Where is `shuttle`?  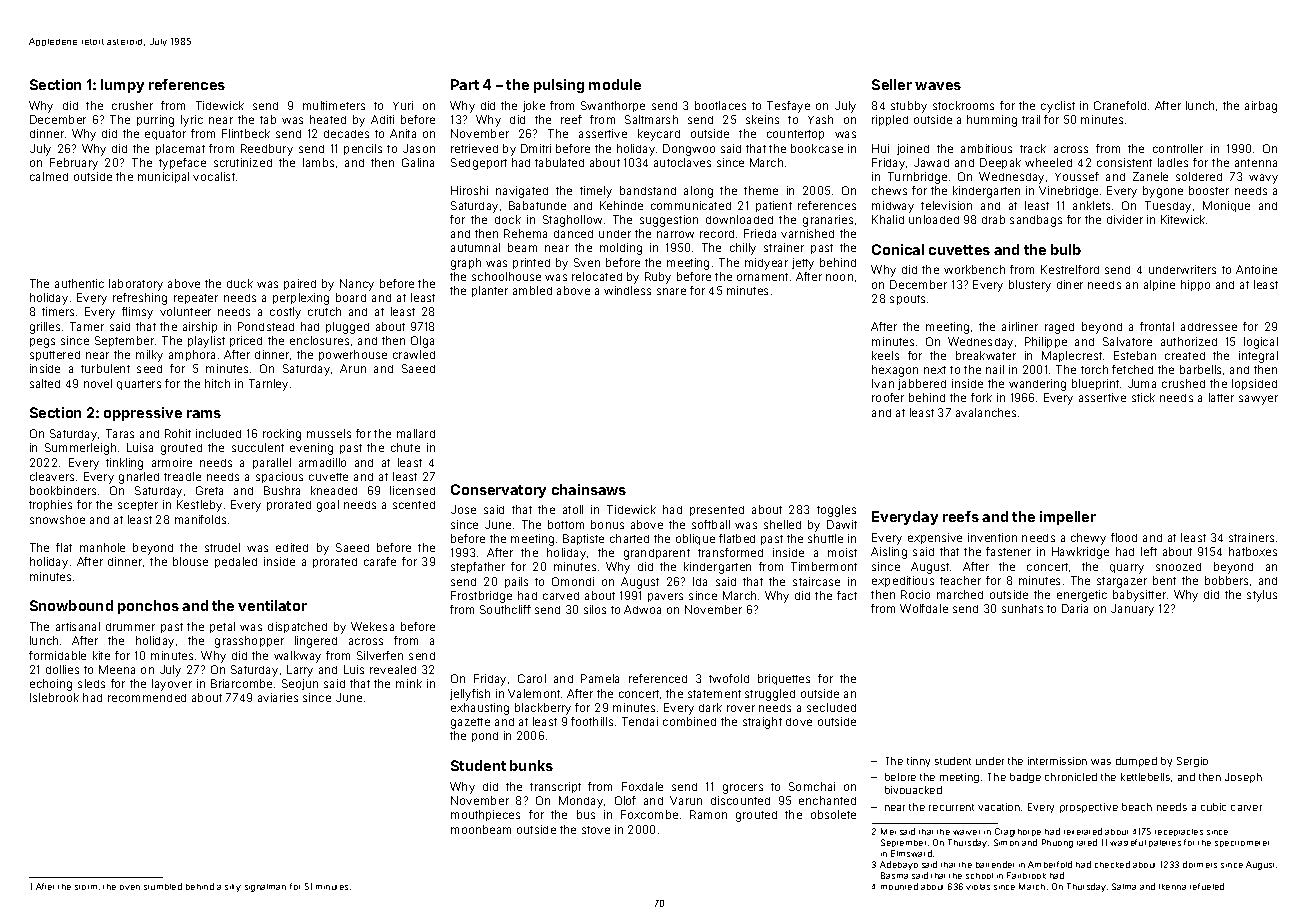 shuttle is located at coordinates (825, 538).
